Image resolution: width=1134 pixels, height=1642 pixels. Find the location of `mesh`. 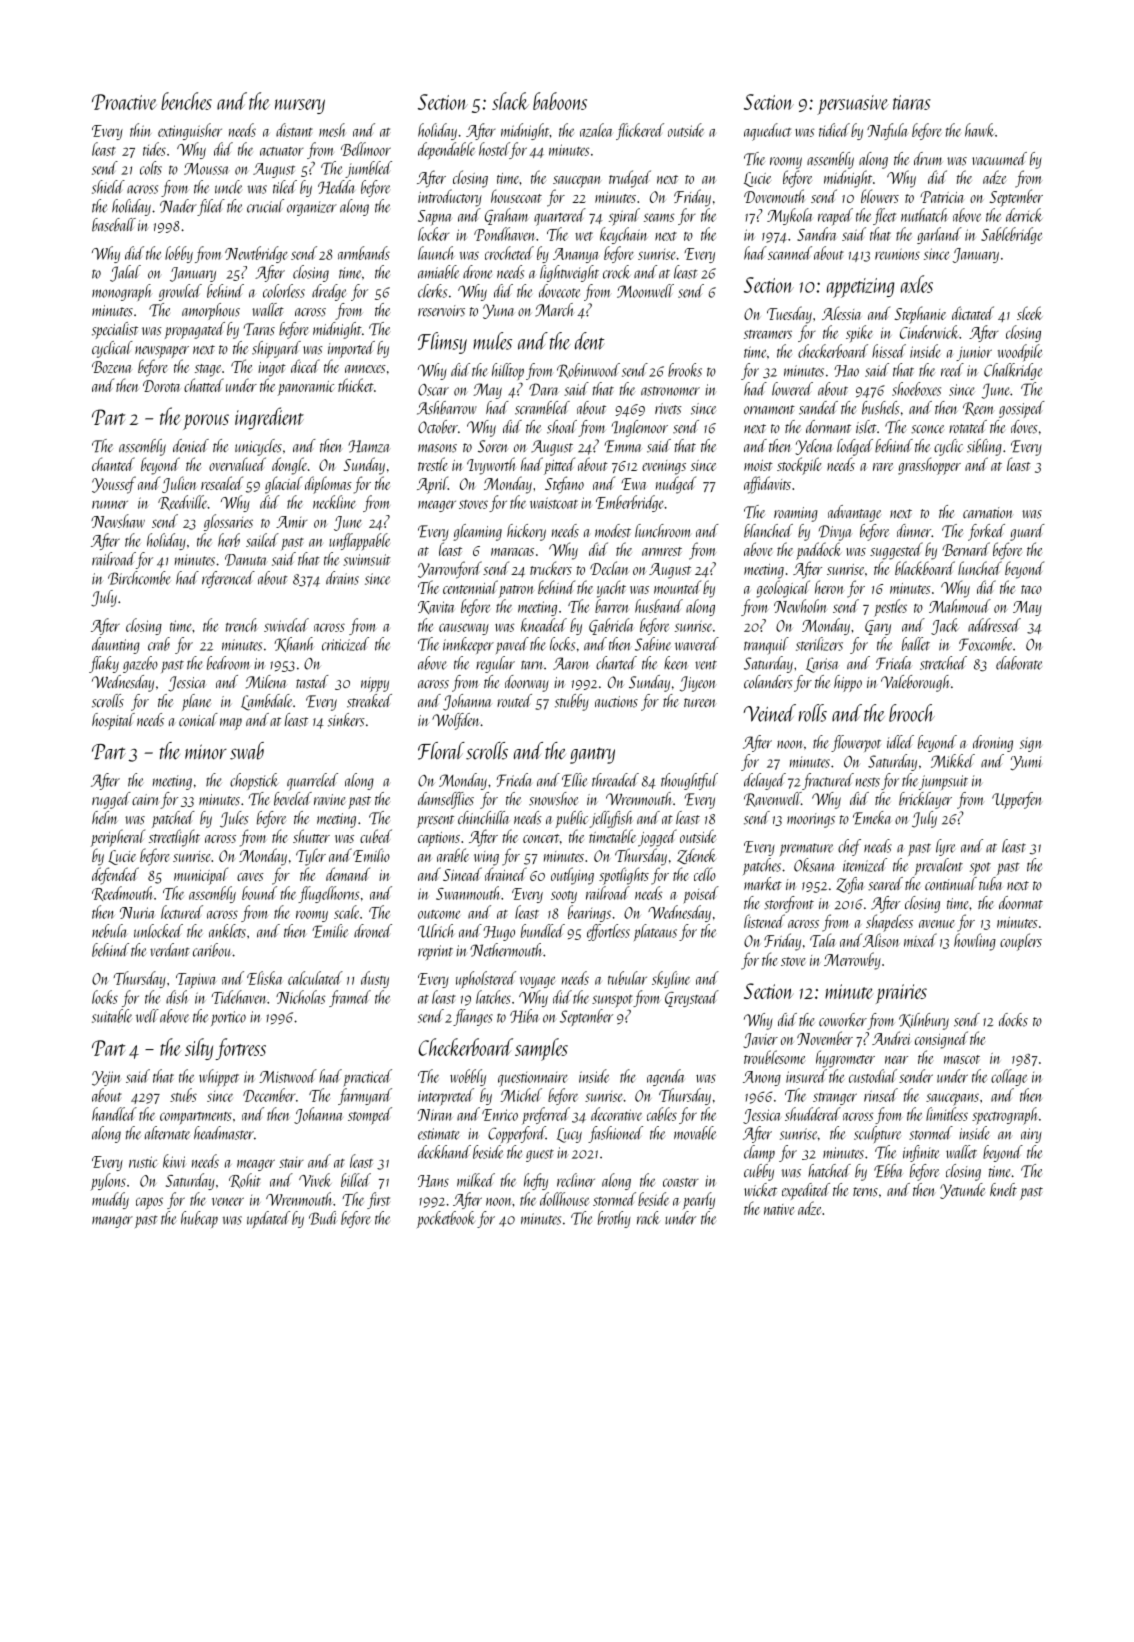

mesh is located at coordinates (332, 130).
